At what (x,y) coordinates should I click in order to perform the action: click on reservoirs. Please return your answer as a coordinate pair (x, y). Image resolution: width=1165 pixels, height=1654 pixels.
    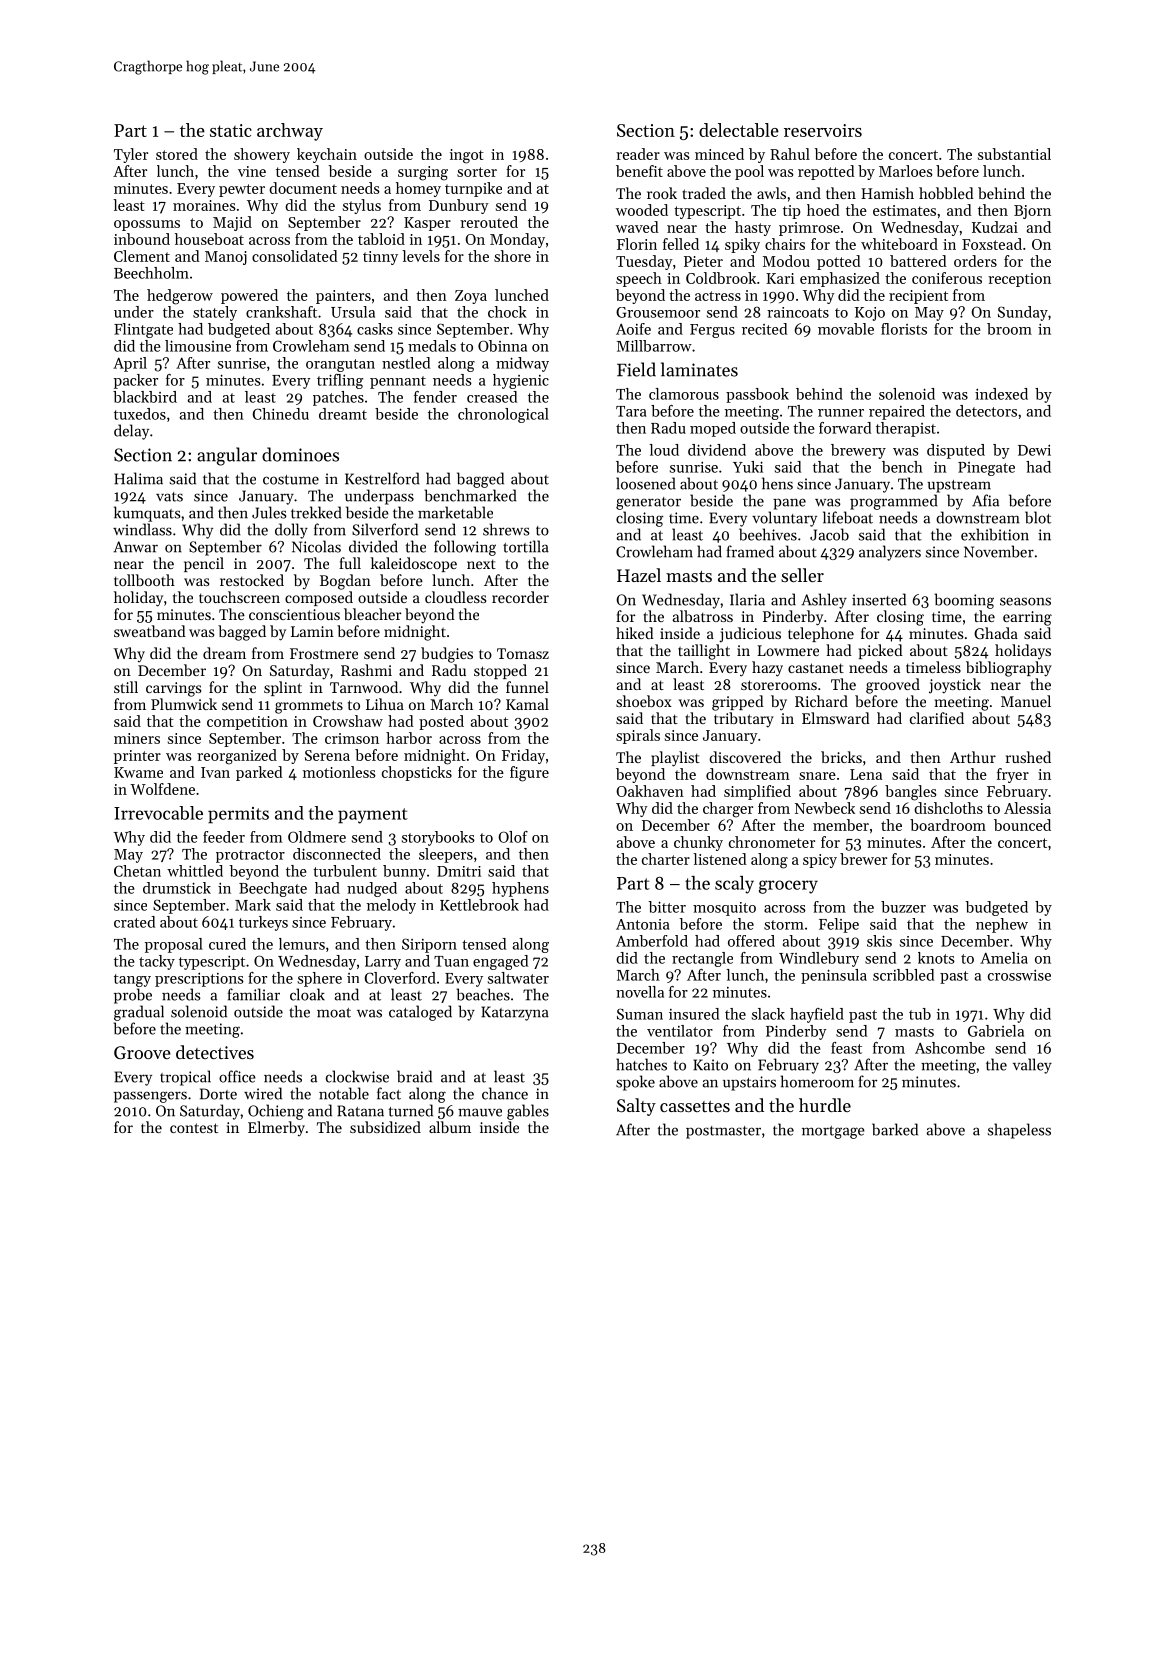
    Looking at the image, I should click on (823, 130).
